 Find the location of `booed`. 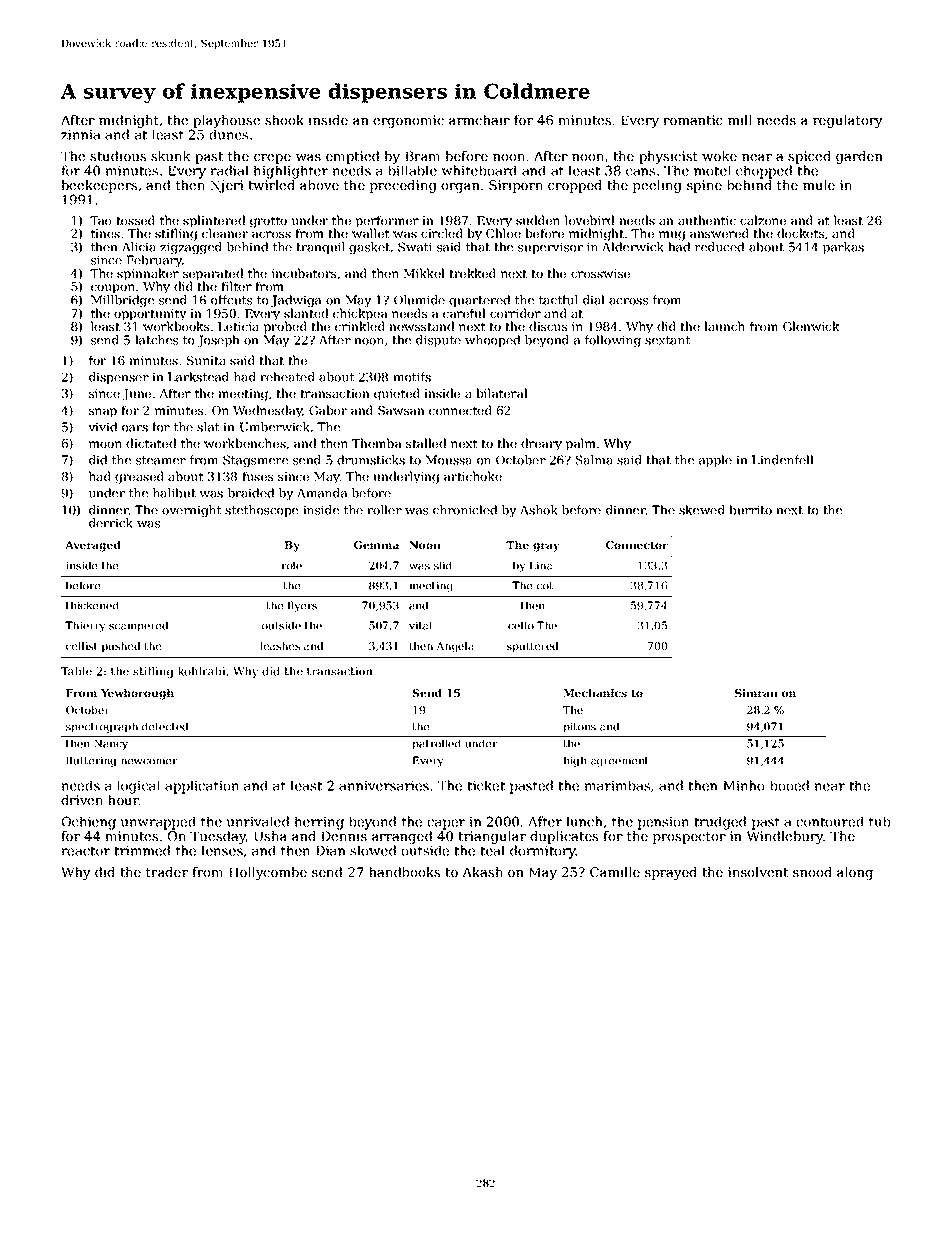

booed is located at coordinates (789, 785).
